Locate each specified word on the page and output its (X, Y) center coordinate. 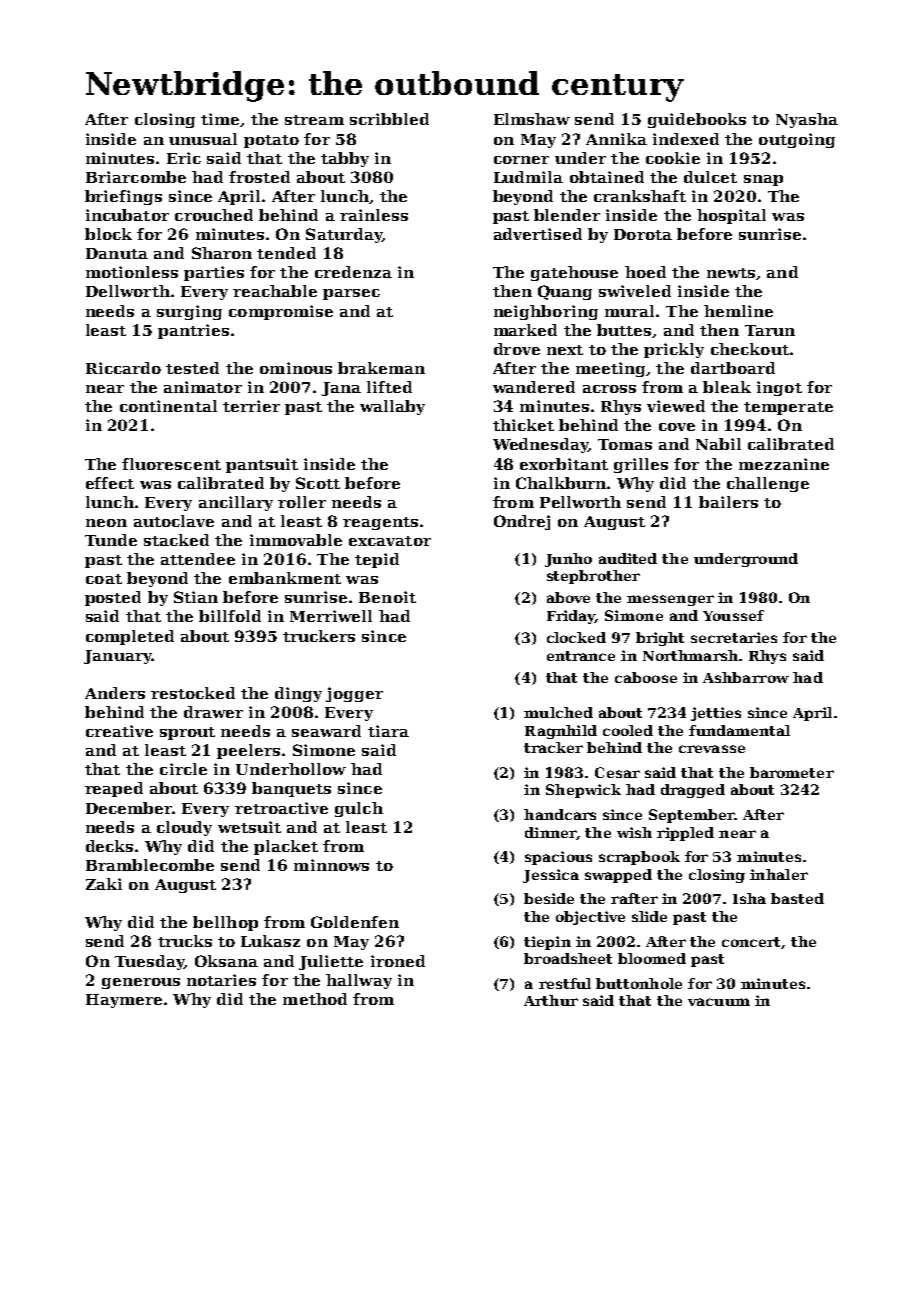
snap (763, 180)
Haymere (124, 1001)
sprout (187, 733)
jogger (354, 694)
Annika (616, 139)
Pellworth (580, 502)
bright (660, 639)
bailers (728, 502)
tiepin (547, 943)
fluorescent (171, 464)
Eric (184, 158)
